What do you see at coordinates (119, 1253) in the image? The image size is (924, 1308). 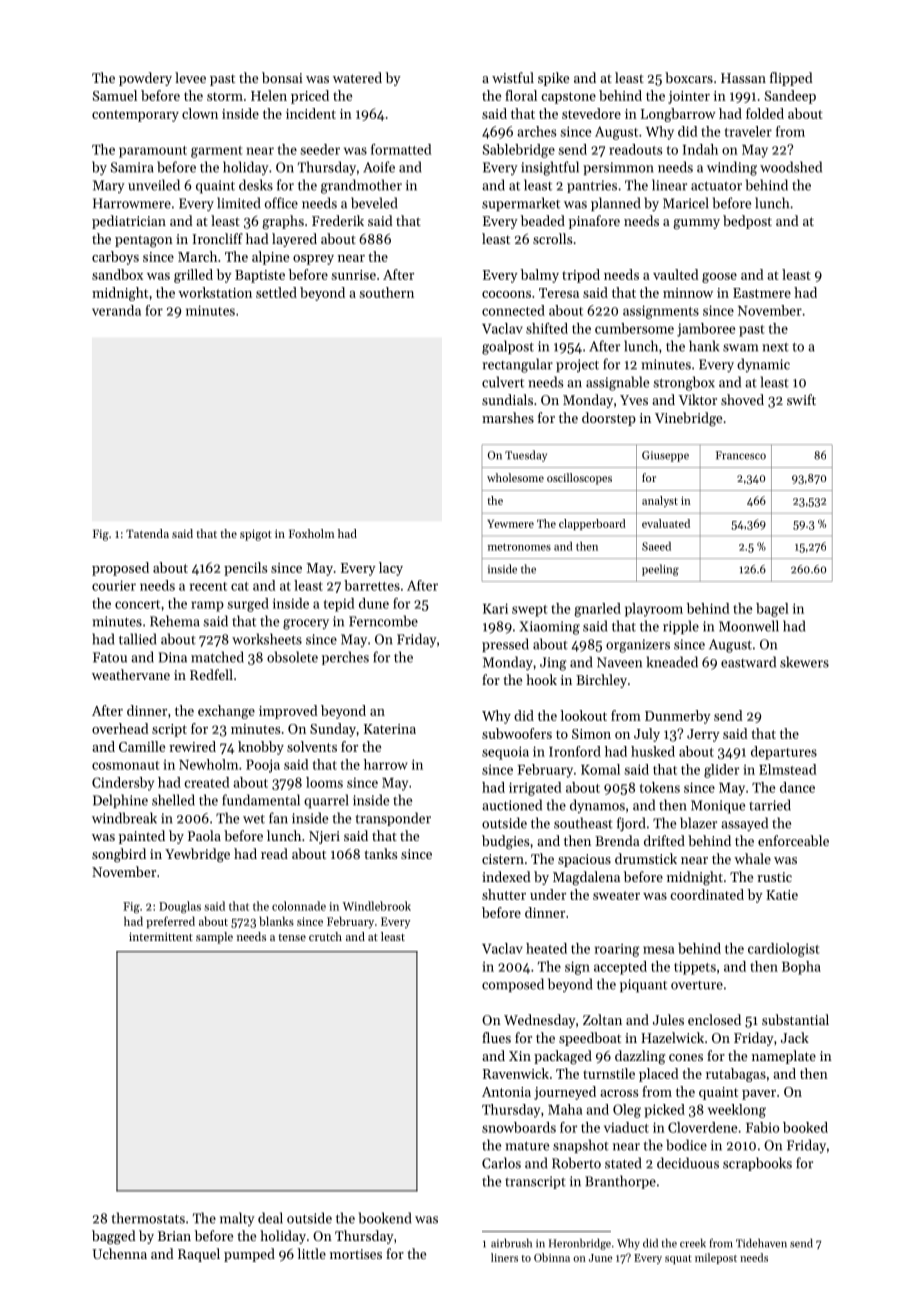 I see `Uchenna` at bounding box center [119, 1253].
